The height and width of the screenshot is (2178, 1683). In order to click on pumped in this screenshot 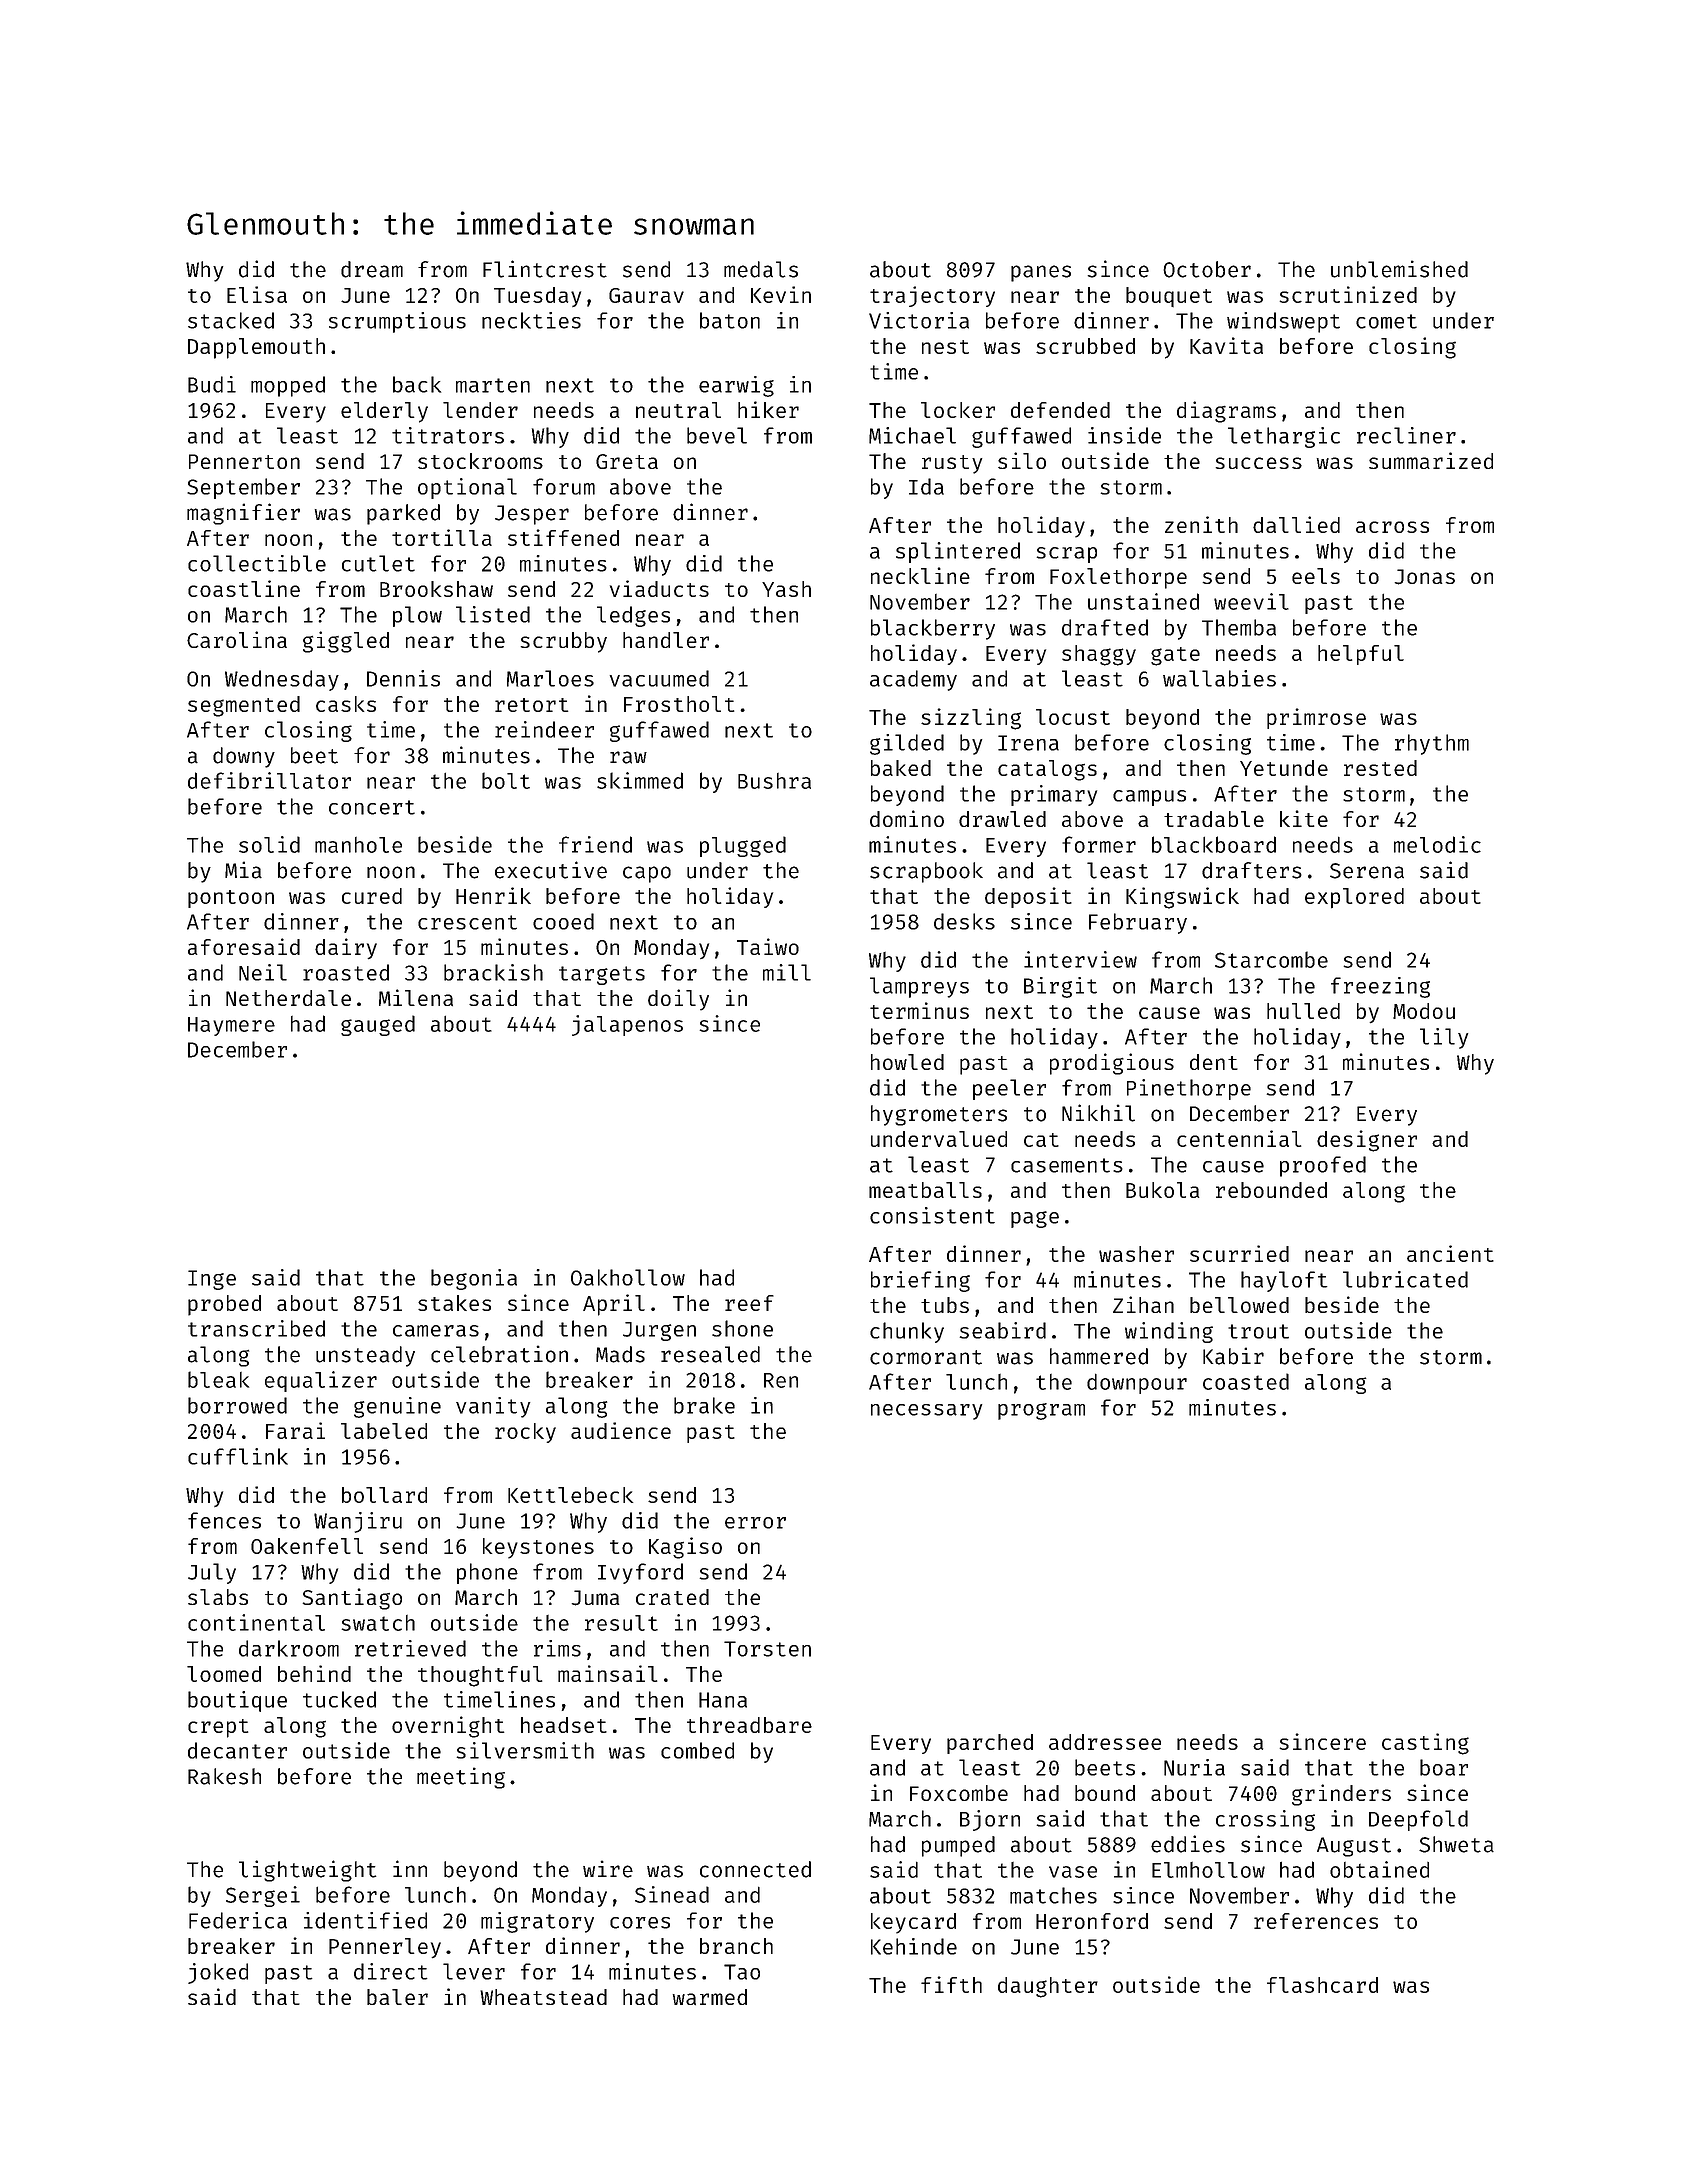, I will do `click(958, 1846)`.
